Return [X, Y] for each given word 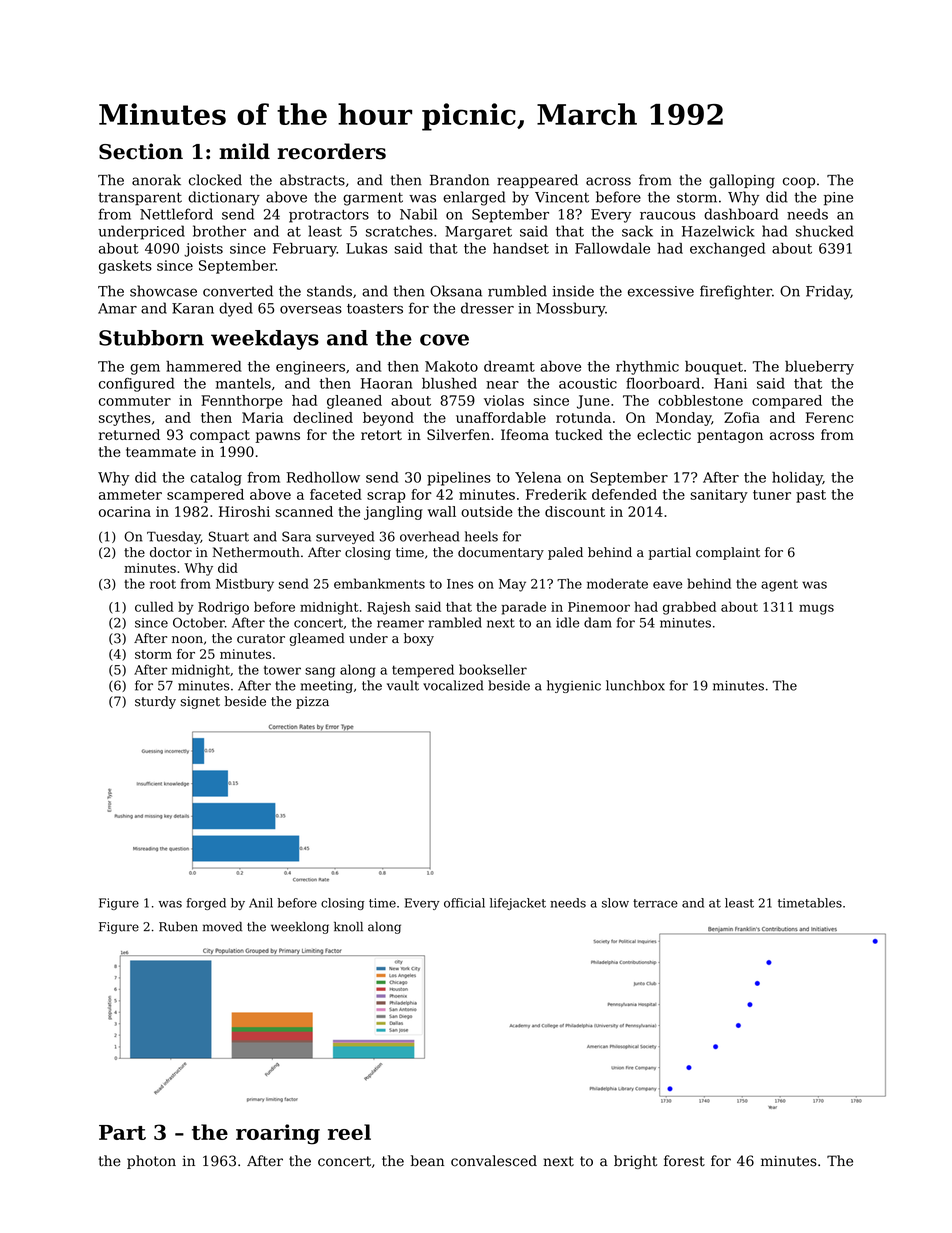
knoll [348, 927]
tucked [579, 434]
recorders [332, 151]
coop [799, 182]
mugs [816, 609]
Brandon [459, 180]
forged [206, 904]
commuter [135, 401]
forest [684, 1161]
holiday [797, 479]
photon [151, 1162]
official [464, 903]
